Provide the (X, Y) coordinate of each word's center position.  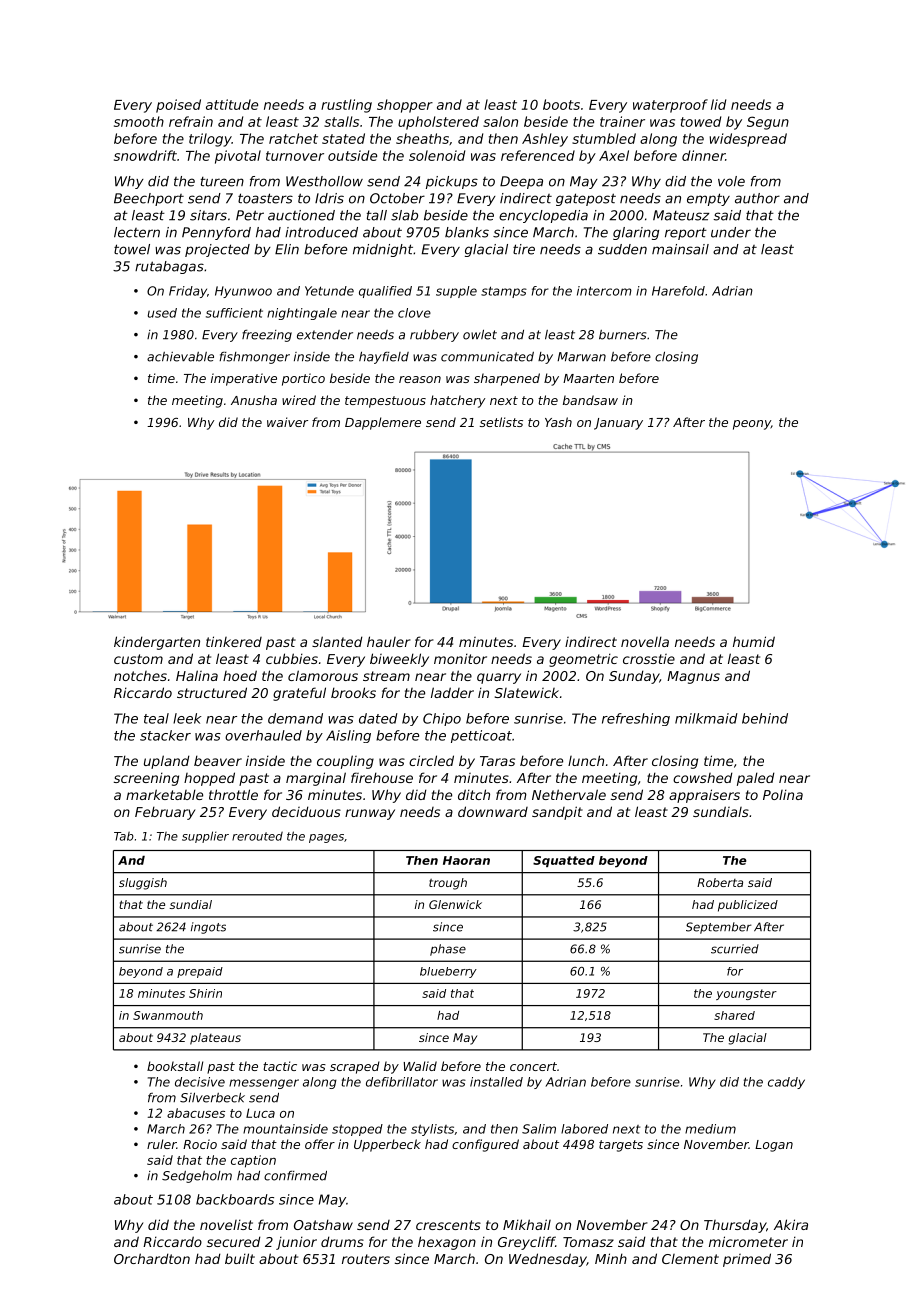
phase (448, 950)
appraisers (704, 796)
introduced (321, 232)
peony (752, 425)
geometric (583, 660)
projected (217, 250)
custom (138, 659)
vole (731, 181)
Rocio (200, 1144)
